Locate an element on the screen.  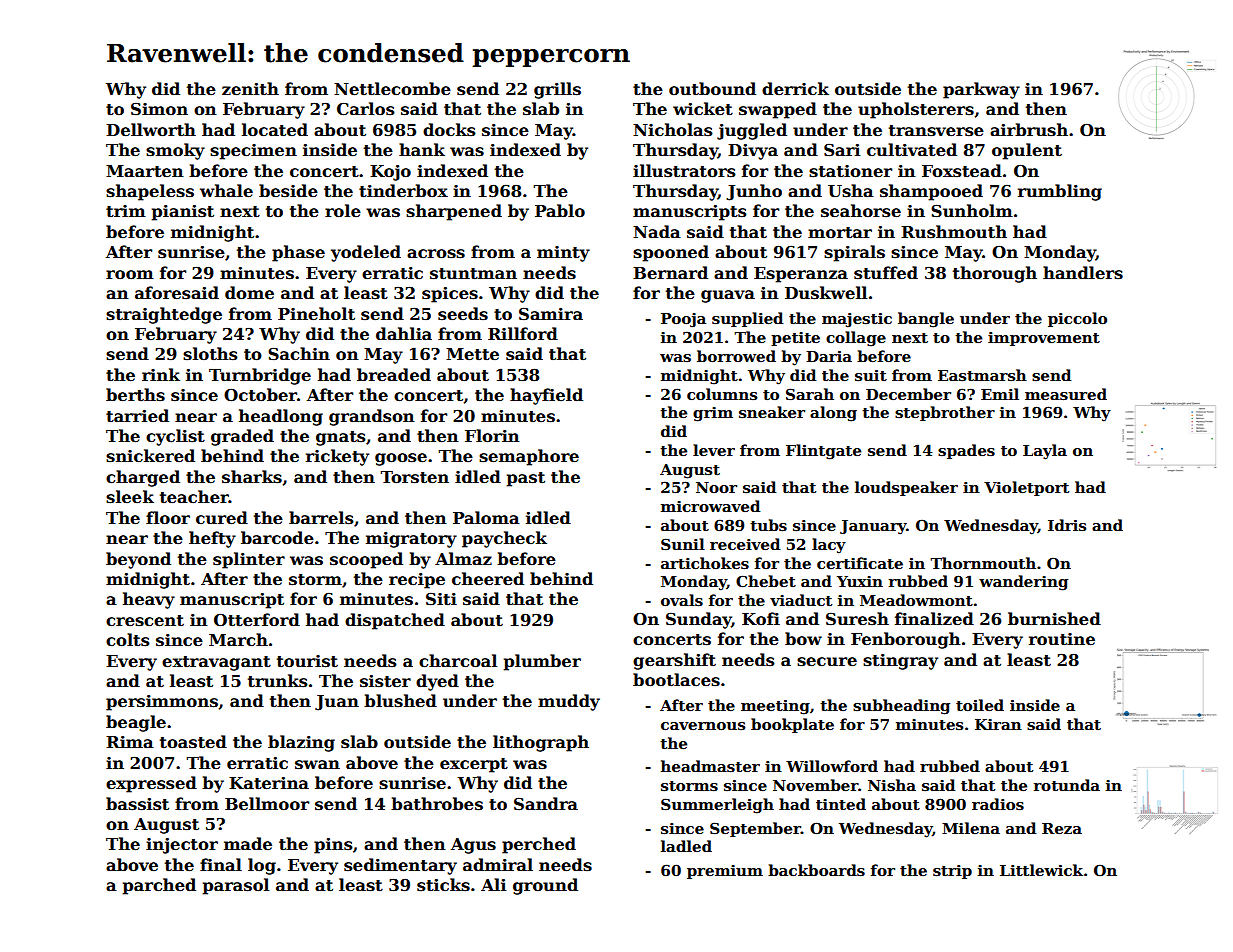
specimen is located at coordinates (253, 152).
